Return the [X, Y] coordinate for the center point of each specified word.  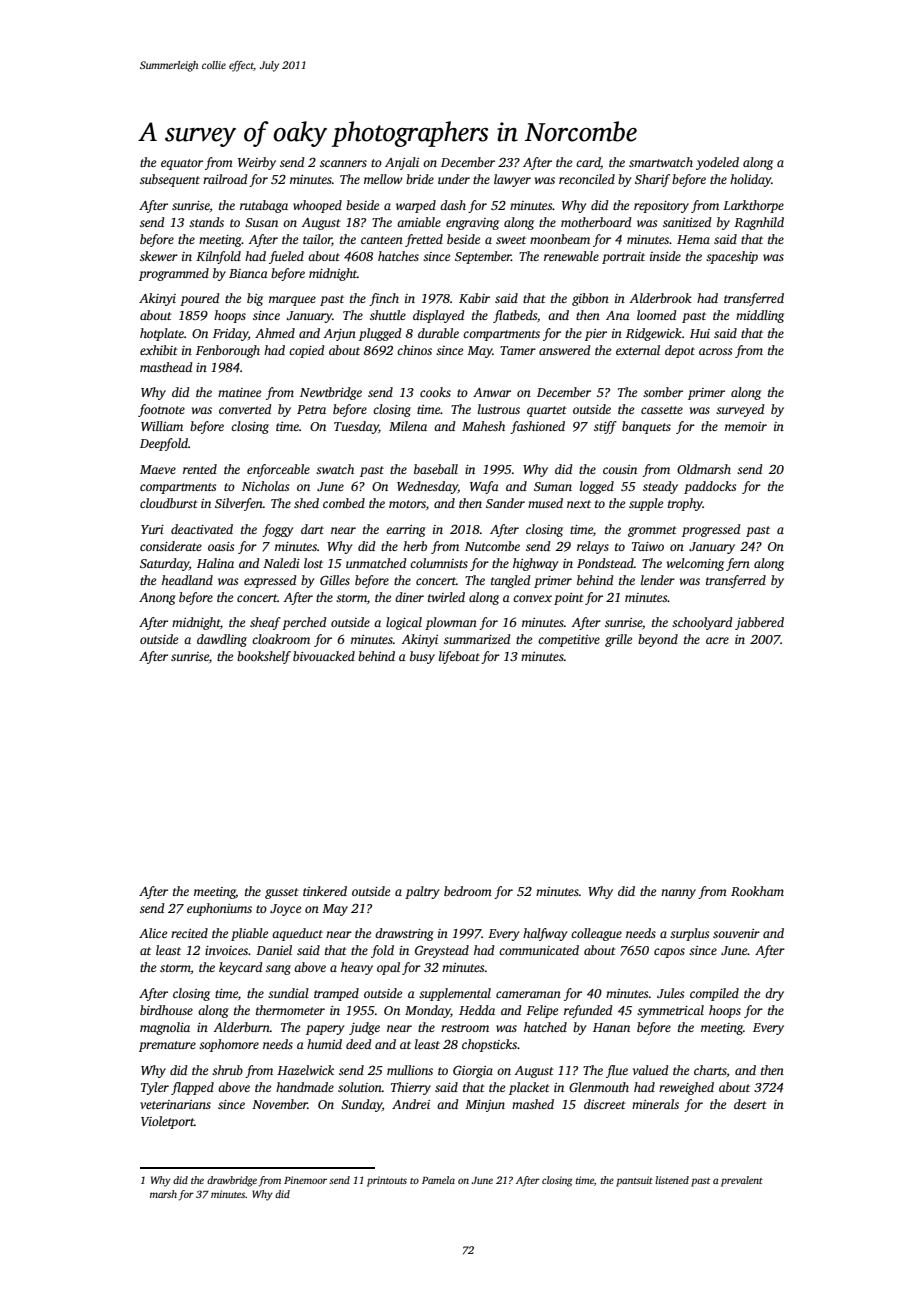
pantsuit [634, 1181]
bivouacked [324, 656]
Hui [700, 333]
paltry [422, 892]
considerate [171, 546]
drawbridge [232, 1181]
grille [618, 640]
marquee [292, 301]
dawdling [222, 640]
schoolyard [702, 623]
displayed [439, 316]
